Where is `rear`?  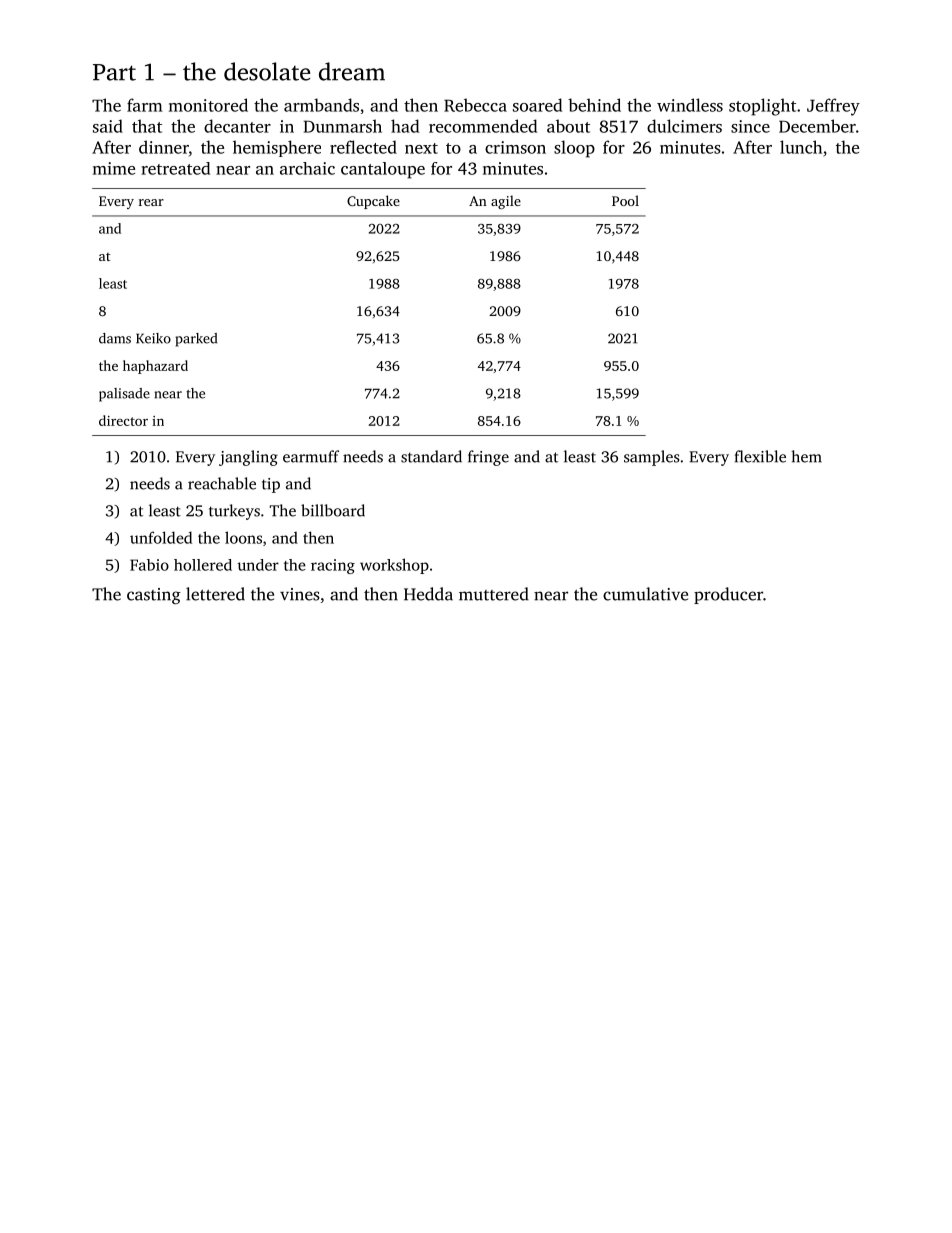
rear is located at coordinates (151, 202).
